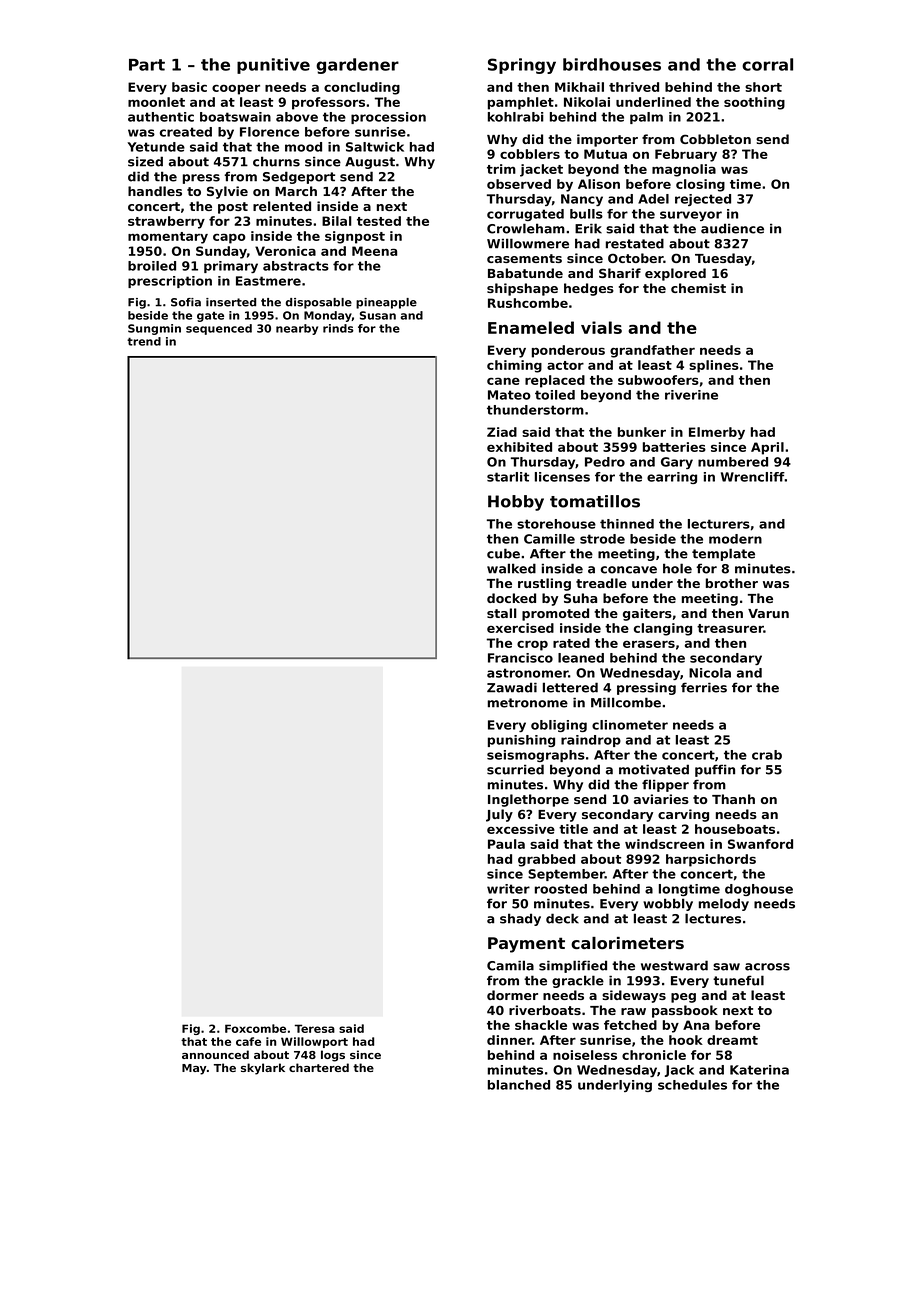 The image size is (924, 1314). What do you see at coordinates (546, 860) in the document?
I see `grabbed` at bounding box center [546, 860].
